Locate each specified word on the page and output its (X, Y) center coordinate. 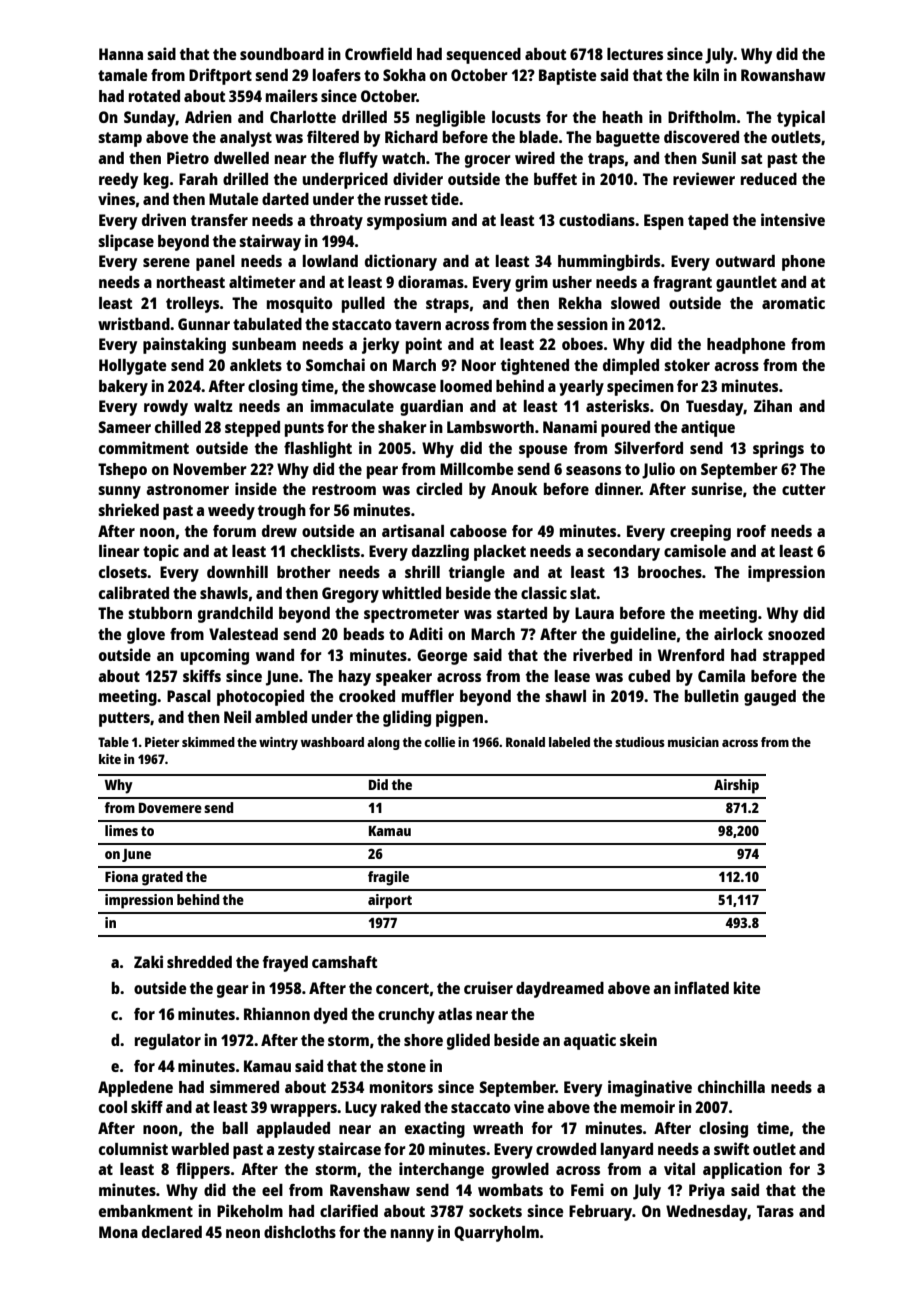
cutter (804, 489)
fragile (388, 878)
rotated (154, 96)
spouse (543, 451)
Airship (736, 786)
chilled (178, 426)
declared (172, 1232)
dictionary (401, 262)
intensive (793, 219)
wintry (278, 743)
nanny (412, 1235)
